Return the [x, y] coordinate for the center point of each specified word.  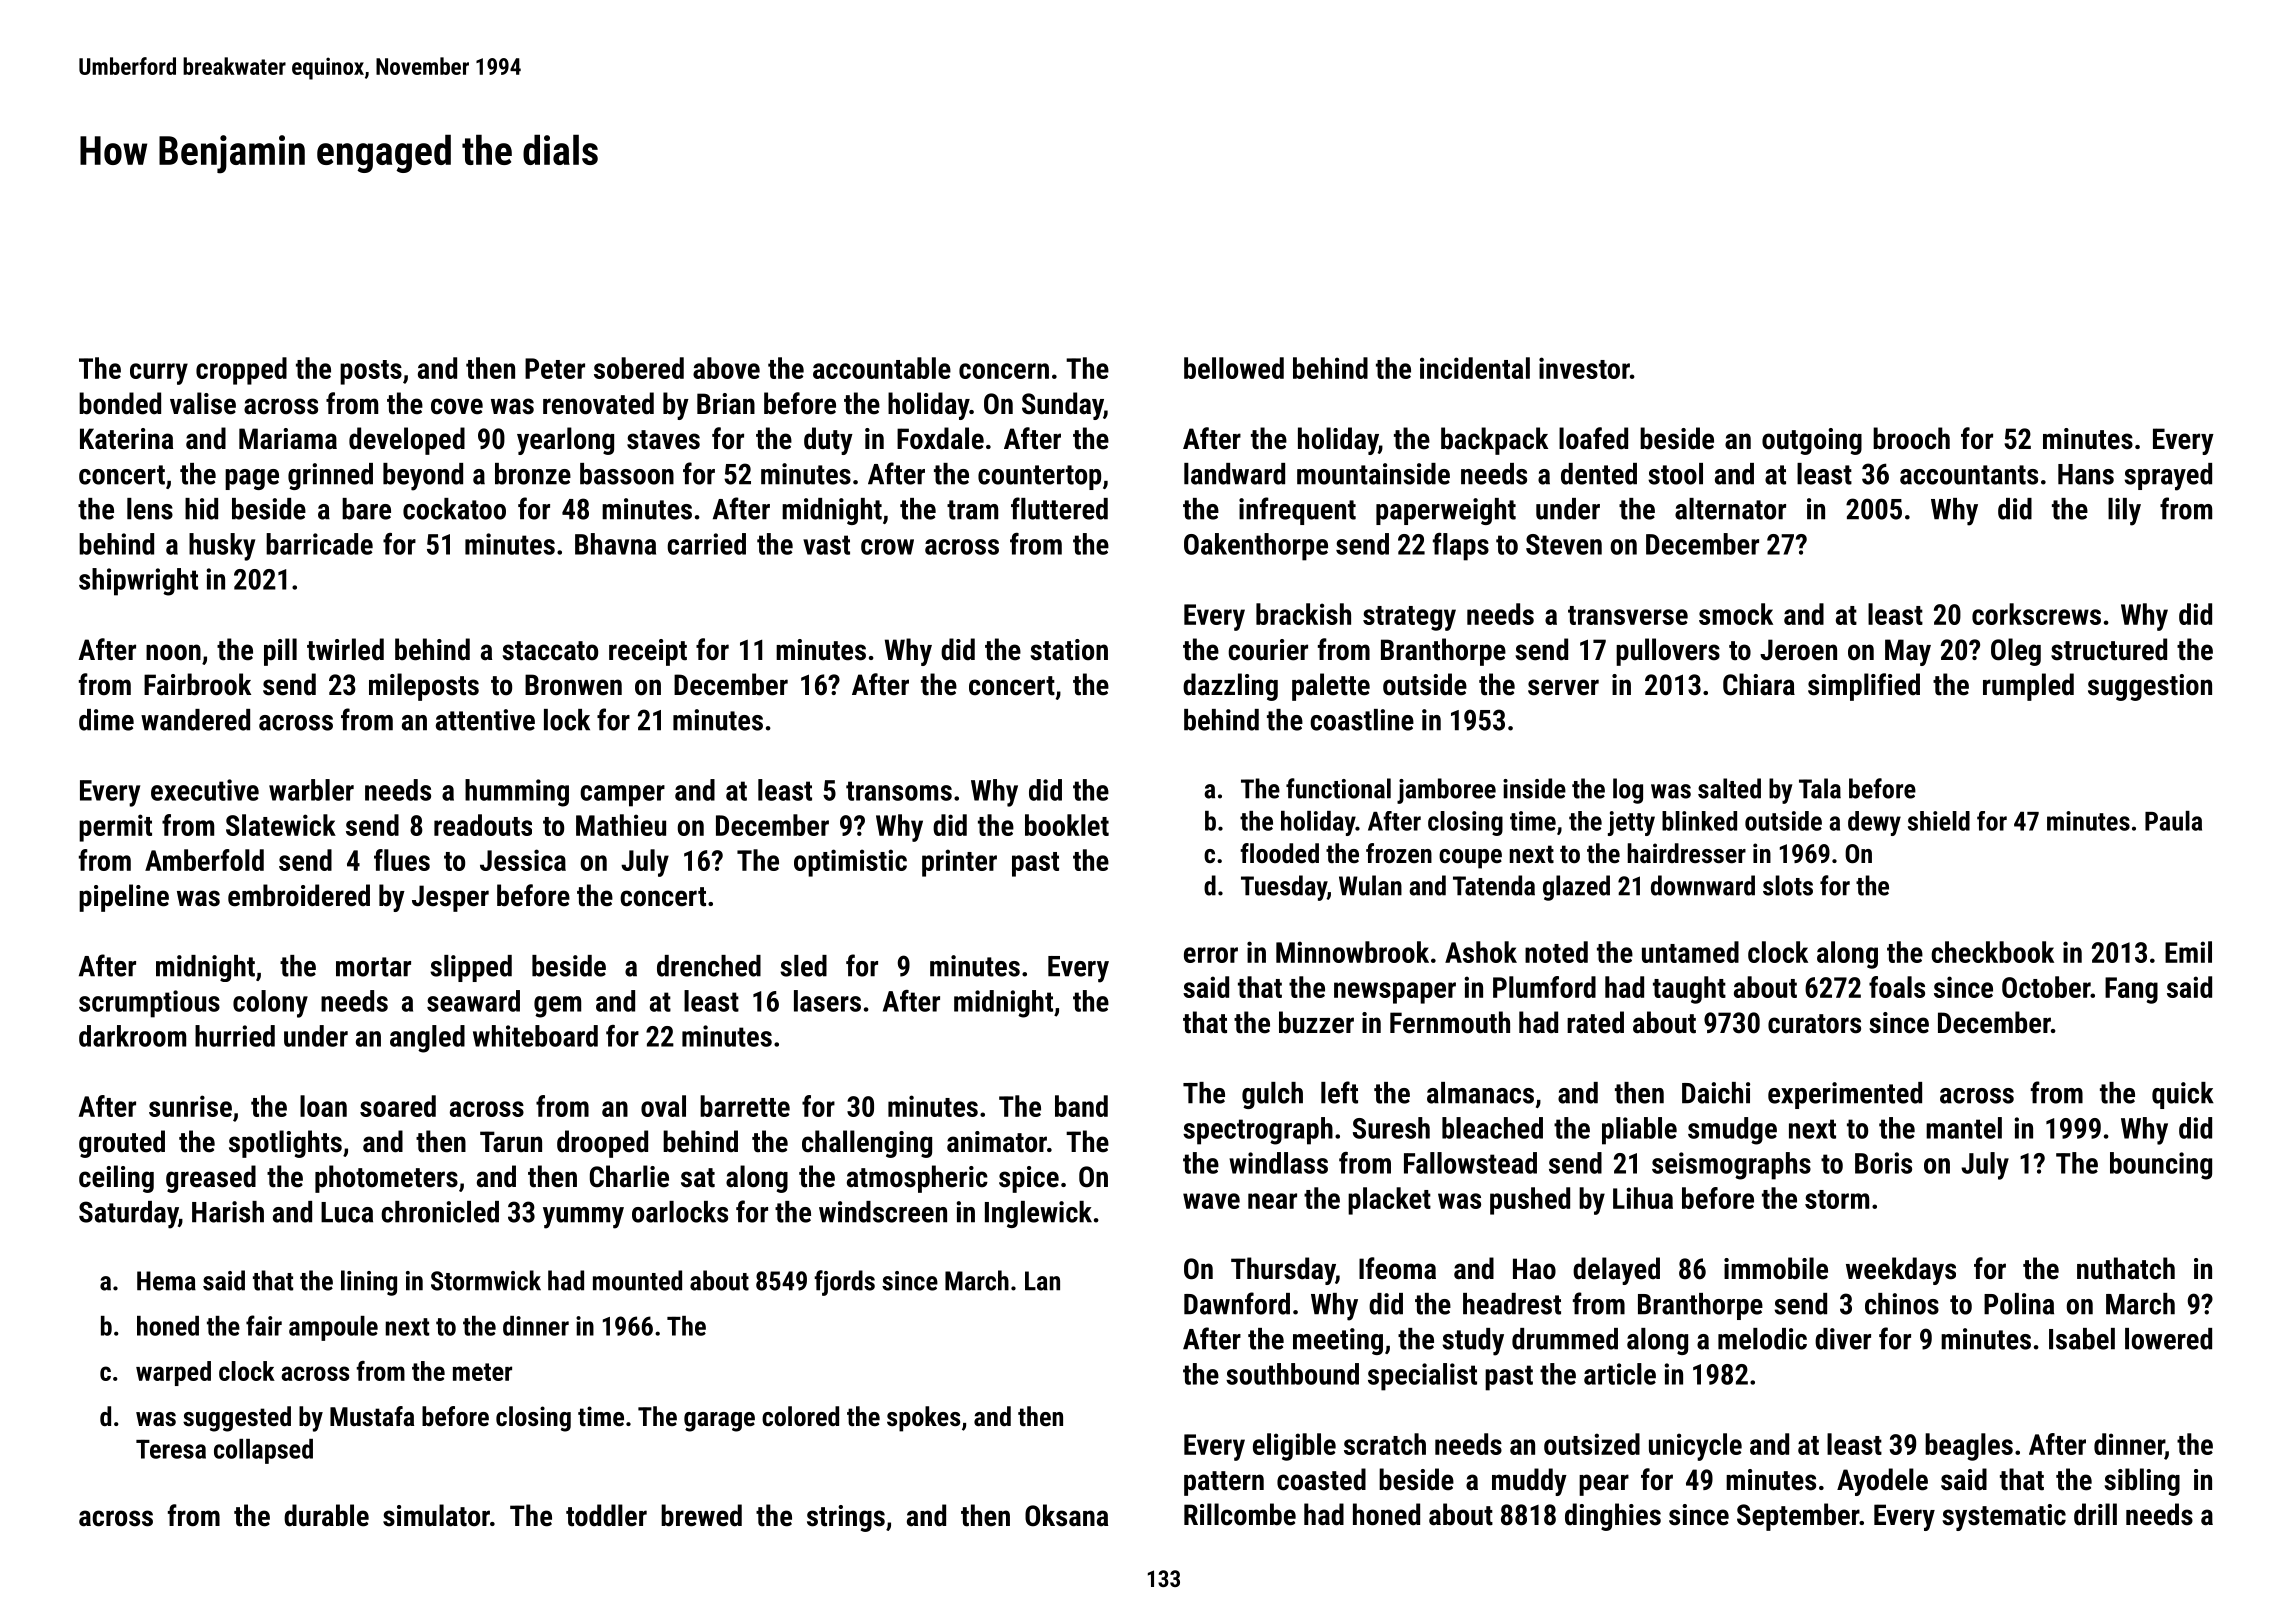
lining [369, 1283]
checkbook [1992, 952]
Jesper [450, 898]
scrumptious [149, 1004]
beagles [1969, 1447]
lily [2124, 512]
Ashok [1481, 952]
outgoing [1812, 441]
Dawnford [1237, 1303]
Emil [2188, 952]
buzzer [1316, 1022]
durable [326, 1515]
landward [1234, 474]
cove [457, 406]
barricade [319, 544]
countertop [1039, 477]
